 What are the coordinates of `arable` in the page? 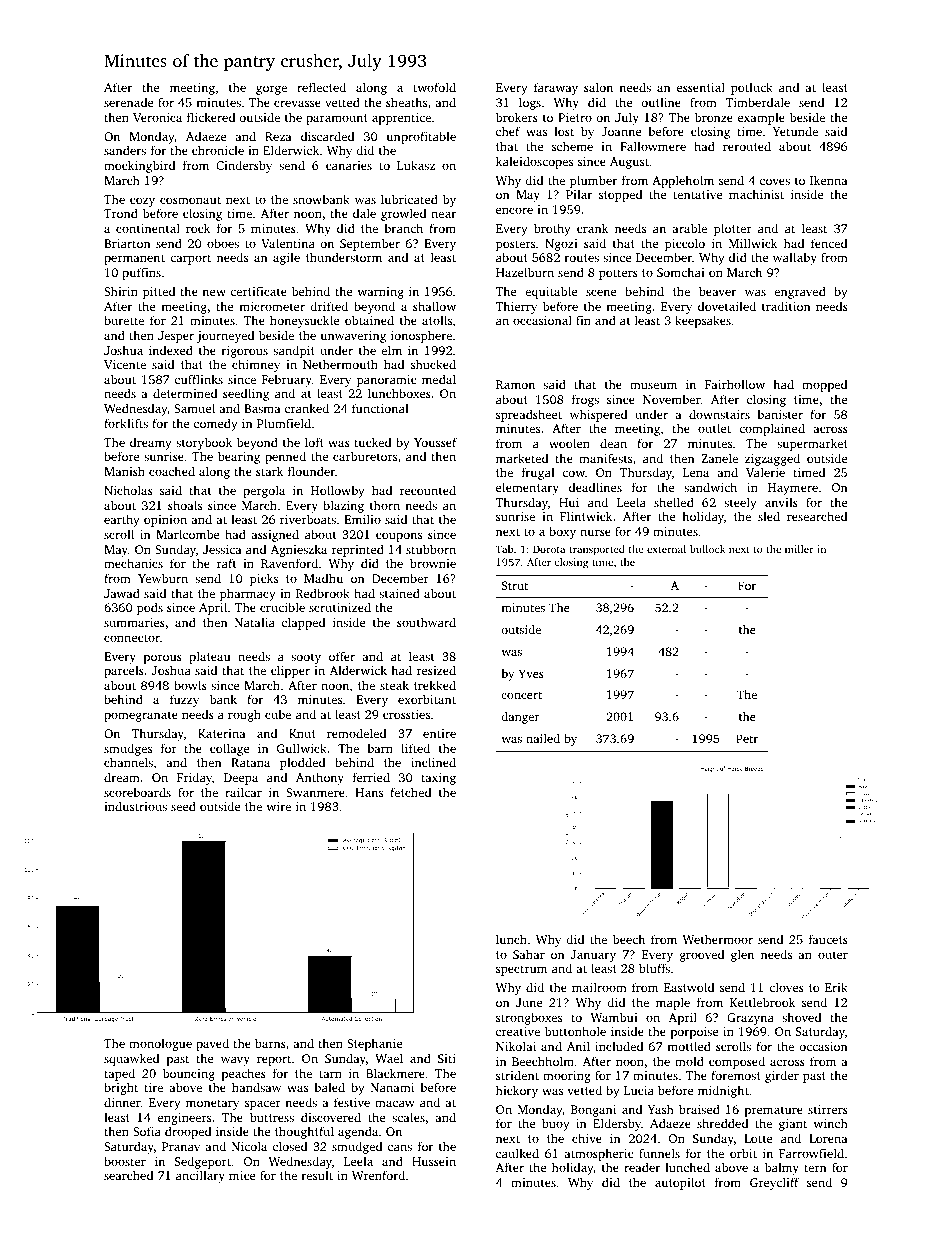 It's located at (689, 228).
